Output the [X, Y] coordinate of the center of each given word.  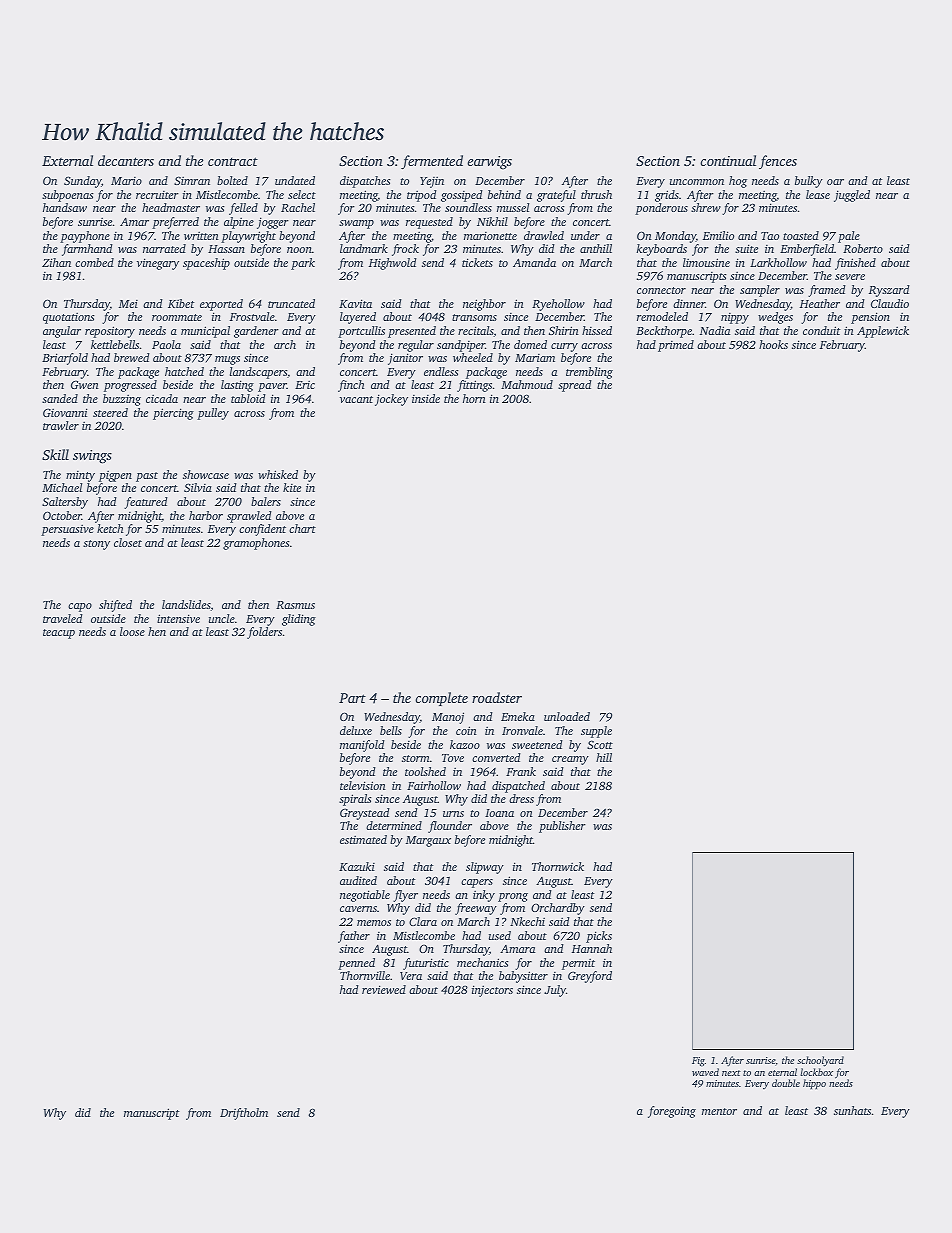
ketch [110, 528]
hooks [773, 344]
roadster [497, 697]
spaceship [206, 264]
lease [818, 194]
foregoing [672, 1112]
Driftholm [244, 1114]
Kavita [355, 303]
